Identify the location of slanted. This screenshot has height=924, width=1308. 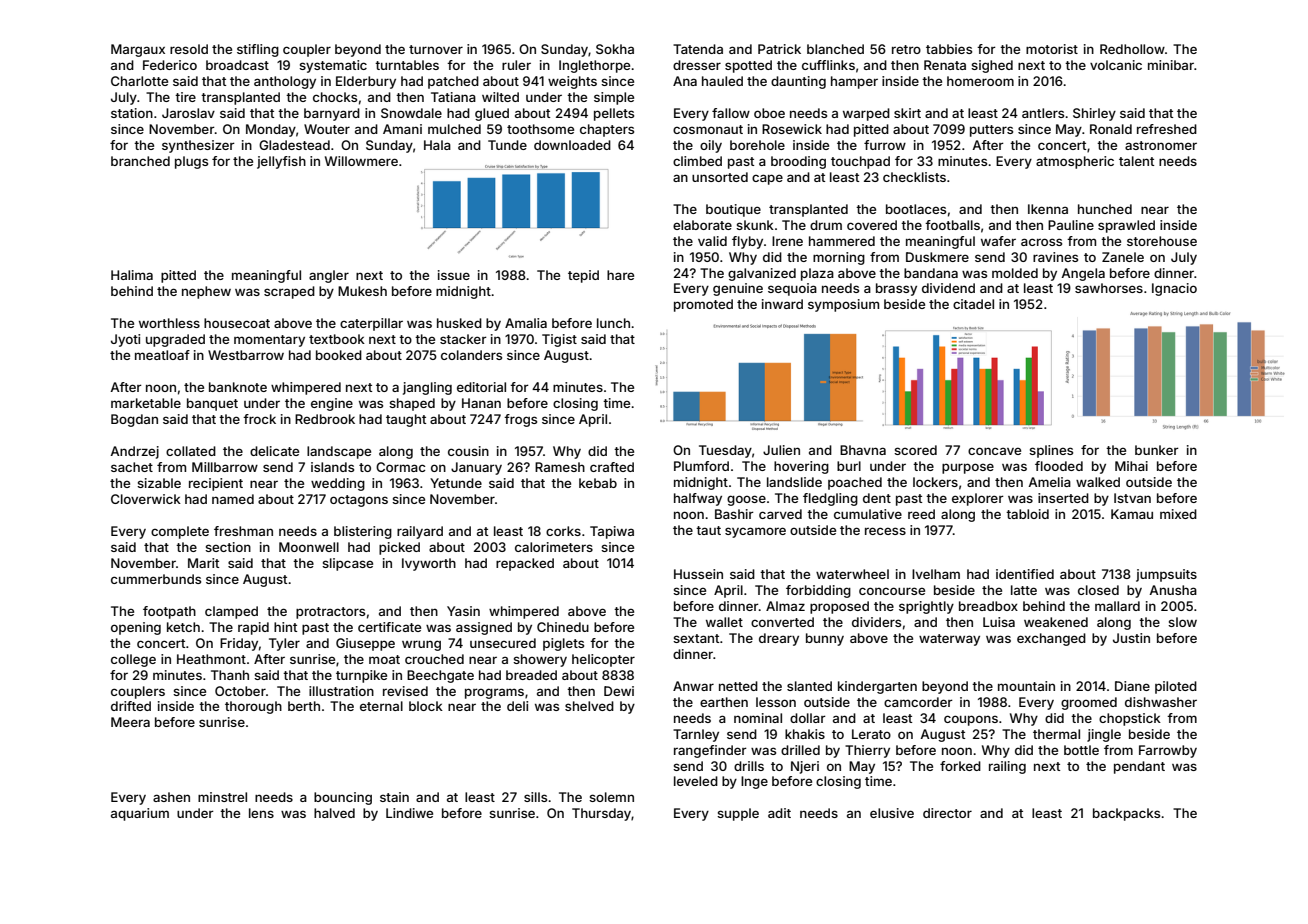
(809, 686).
